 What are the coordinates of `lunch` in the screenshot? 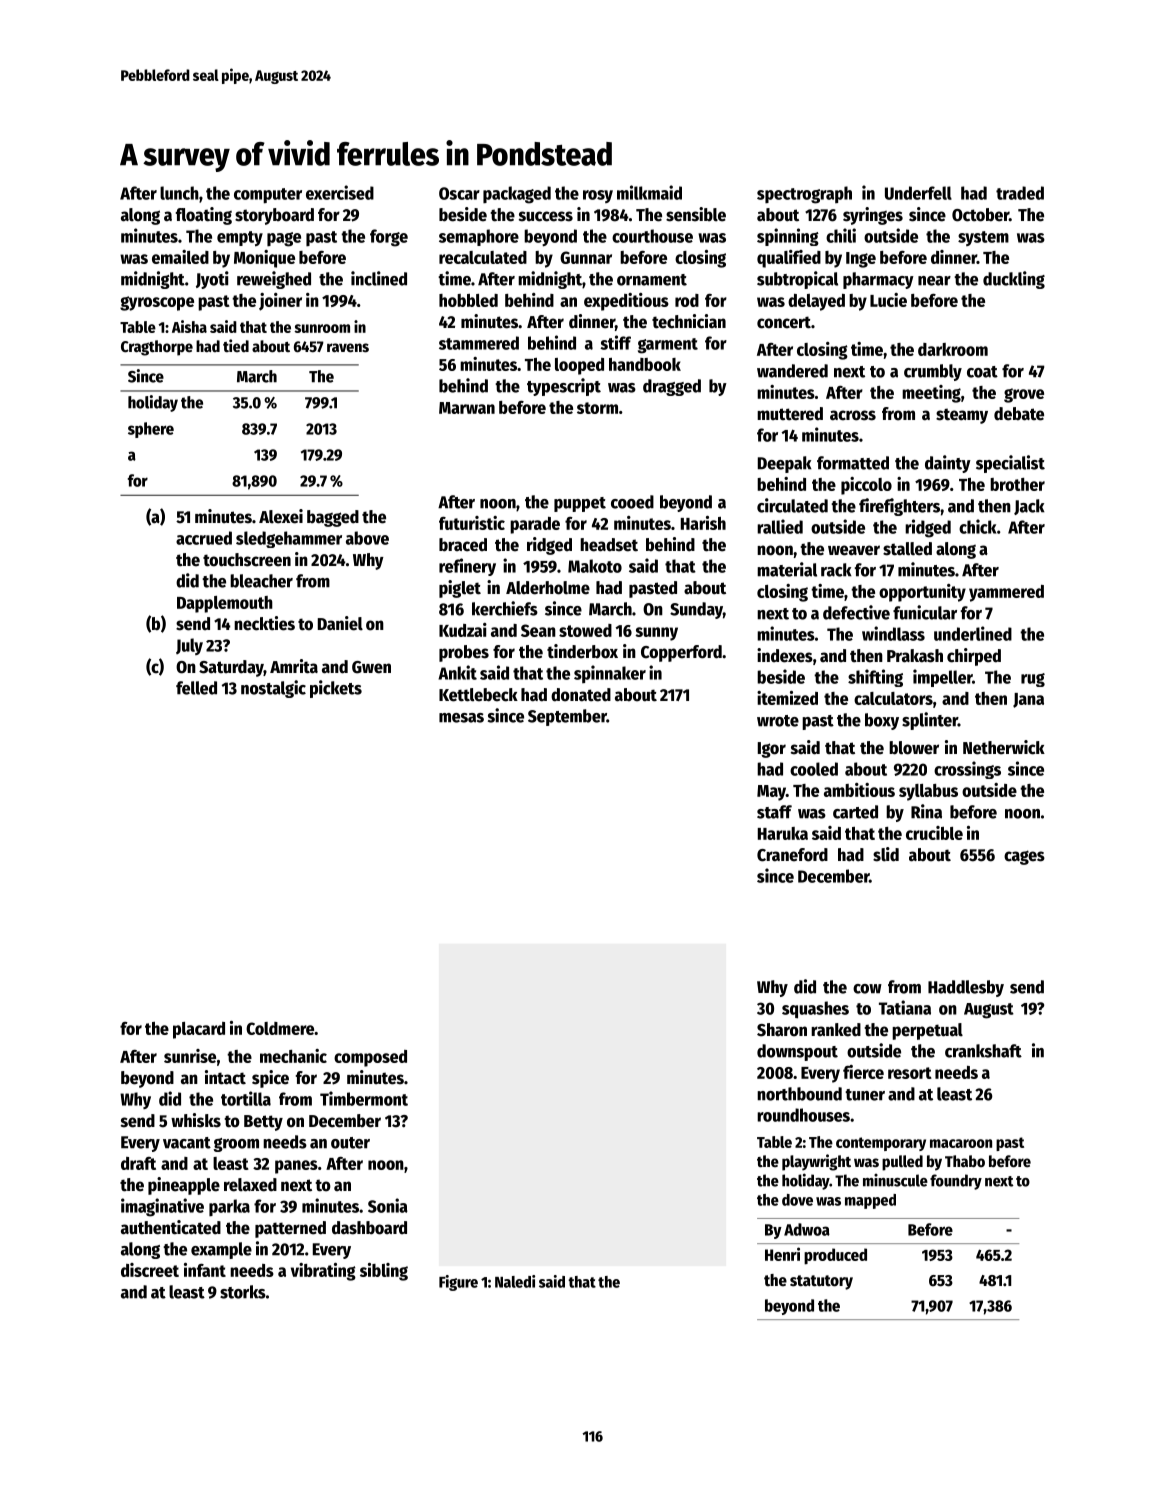 It's located at (179, 193).
